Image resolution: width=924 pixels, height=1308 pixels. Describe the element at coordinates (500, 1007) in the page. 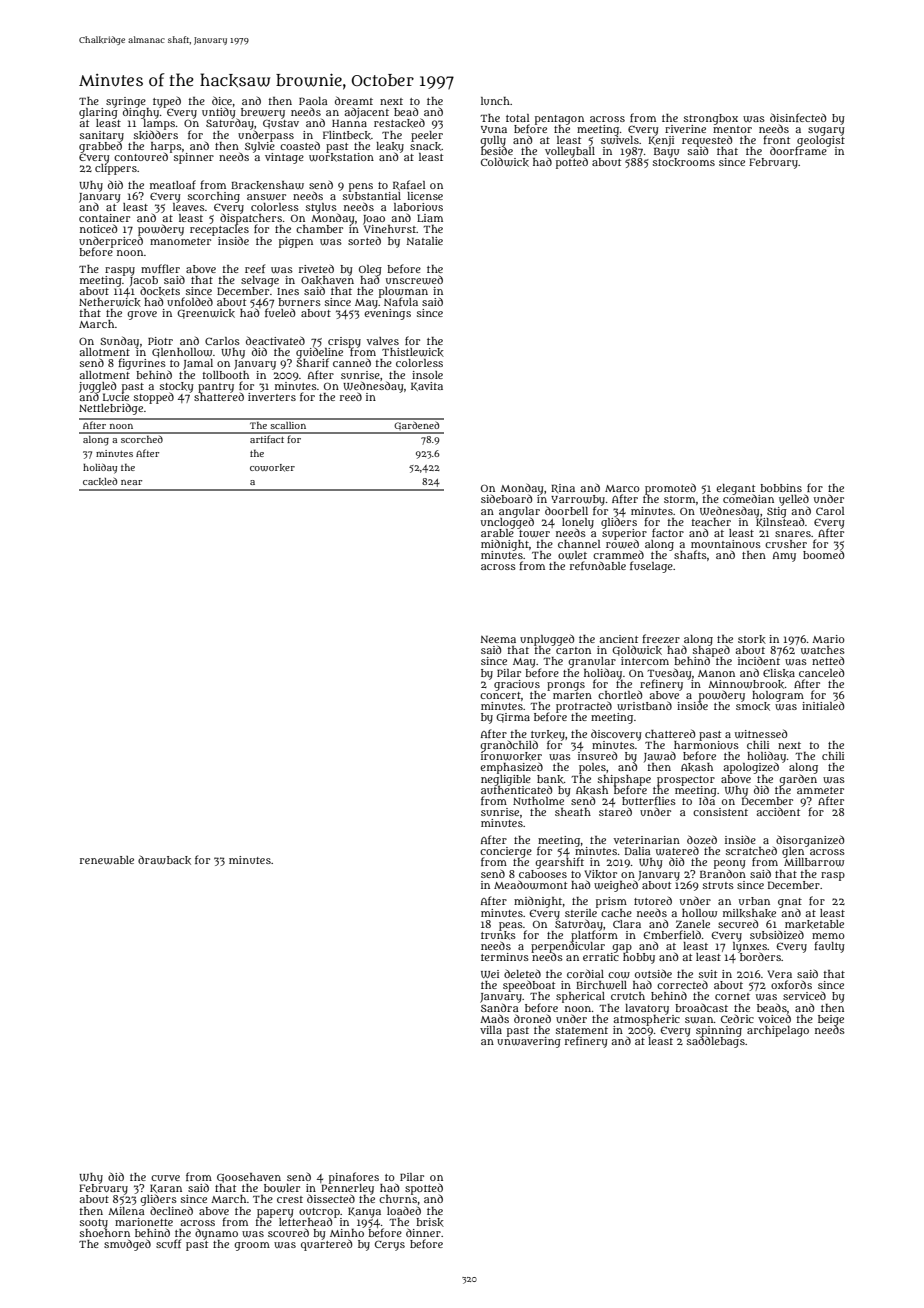

I see `Sandra` at that location.
